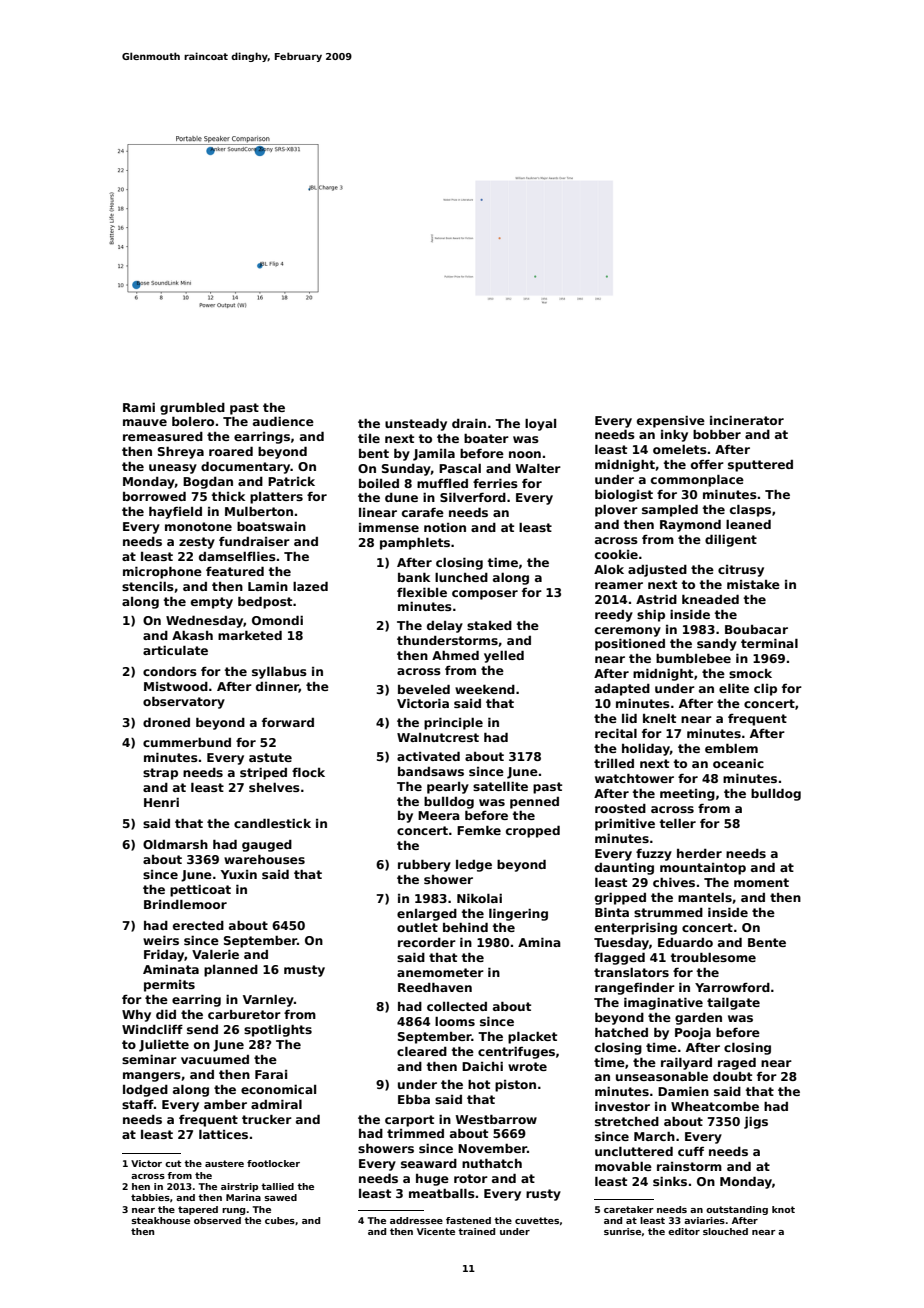  I want to click on audience, so click(283, 421).
